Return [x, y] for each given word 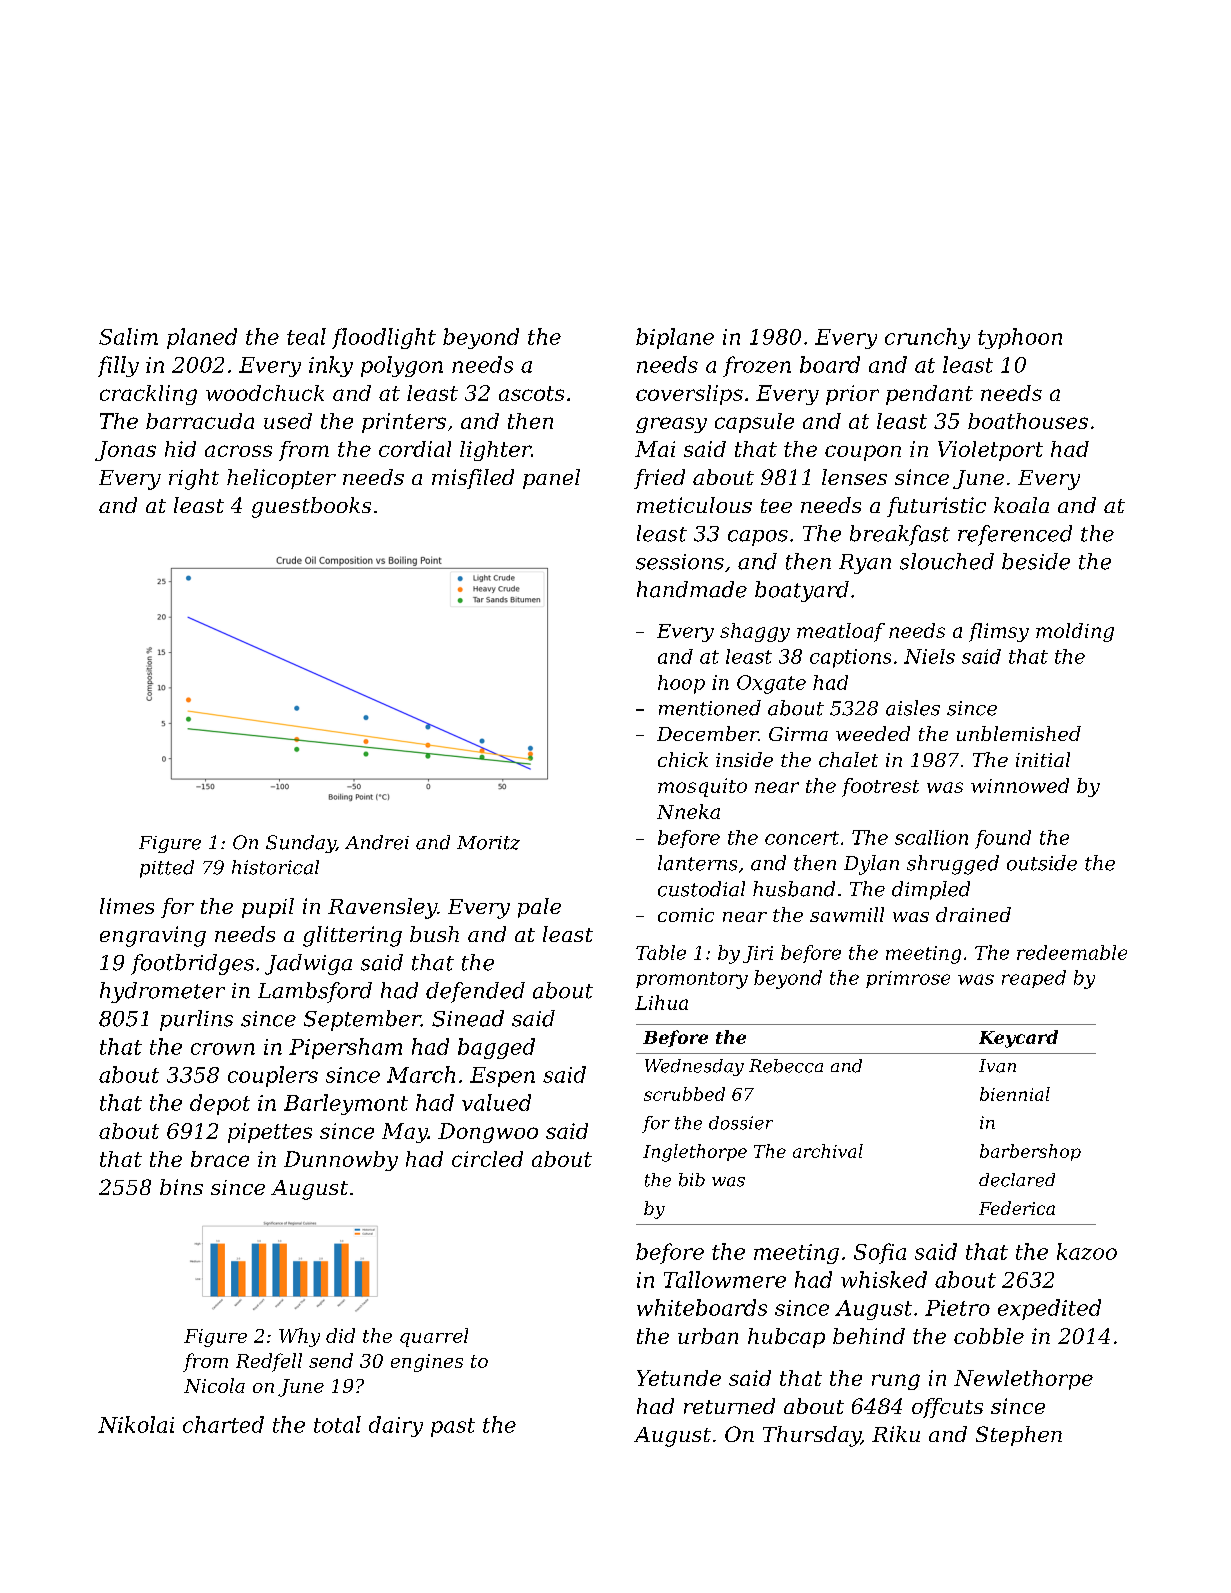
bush [434, 934]
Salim [128, 336]
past [453, 1427]
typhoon [1020, 338]
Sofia [880, 1253]
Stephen [1019, 1436]
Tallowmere [725, 1279]
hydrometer [162, 992]
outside [1042, 863]
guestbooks [311, 507]
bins [181, 1187]
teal [306, 336]
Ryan [865, 564]
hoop [681, 684]
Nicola [214, 1385]
